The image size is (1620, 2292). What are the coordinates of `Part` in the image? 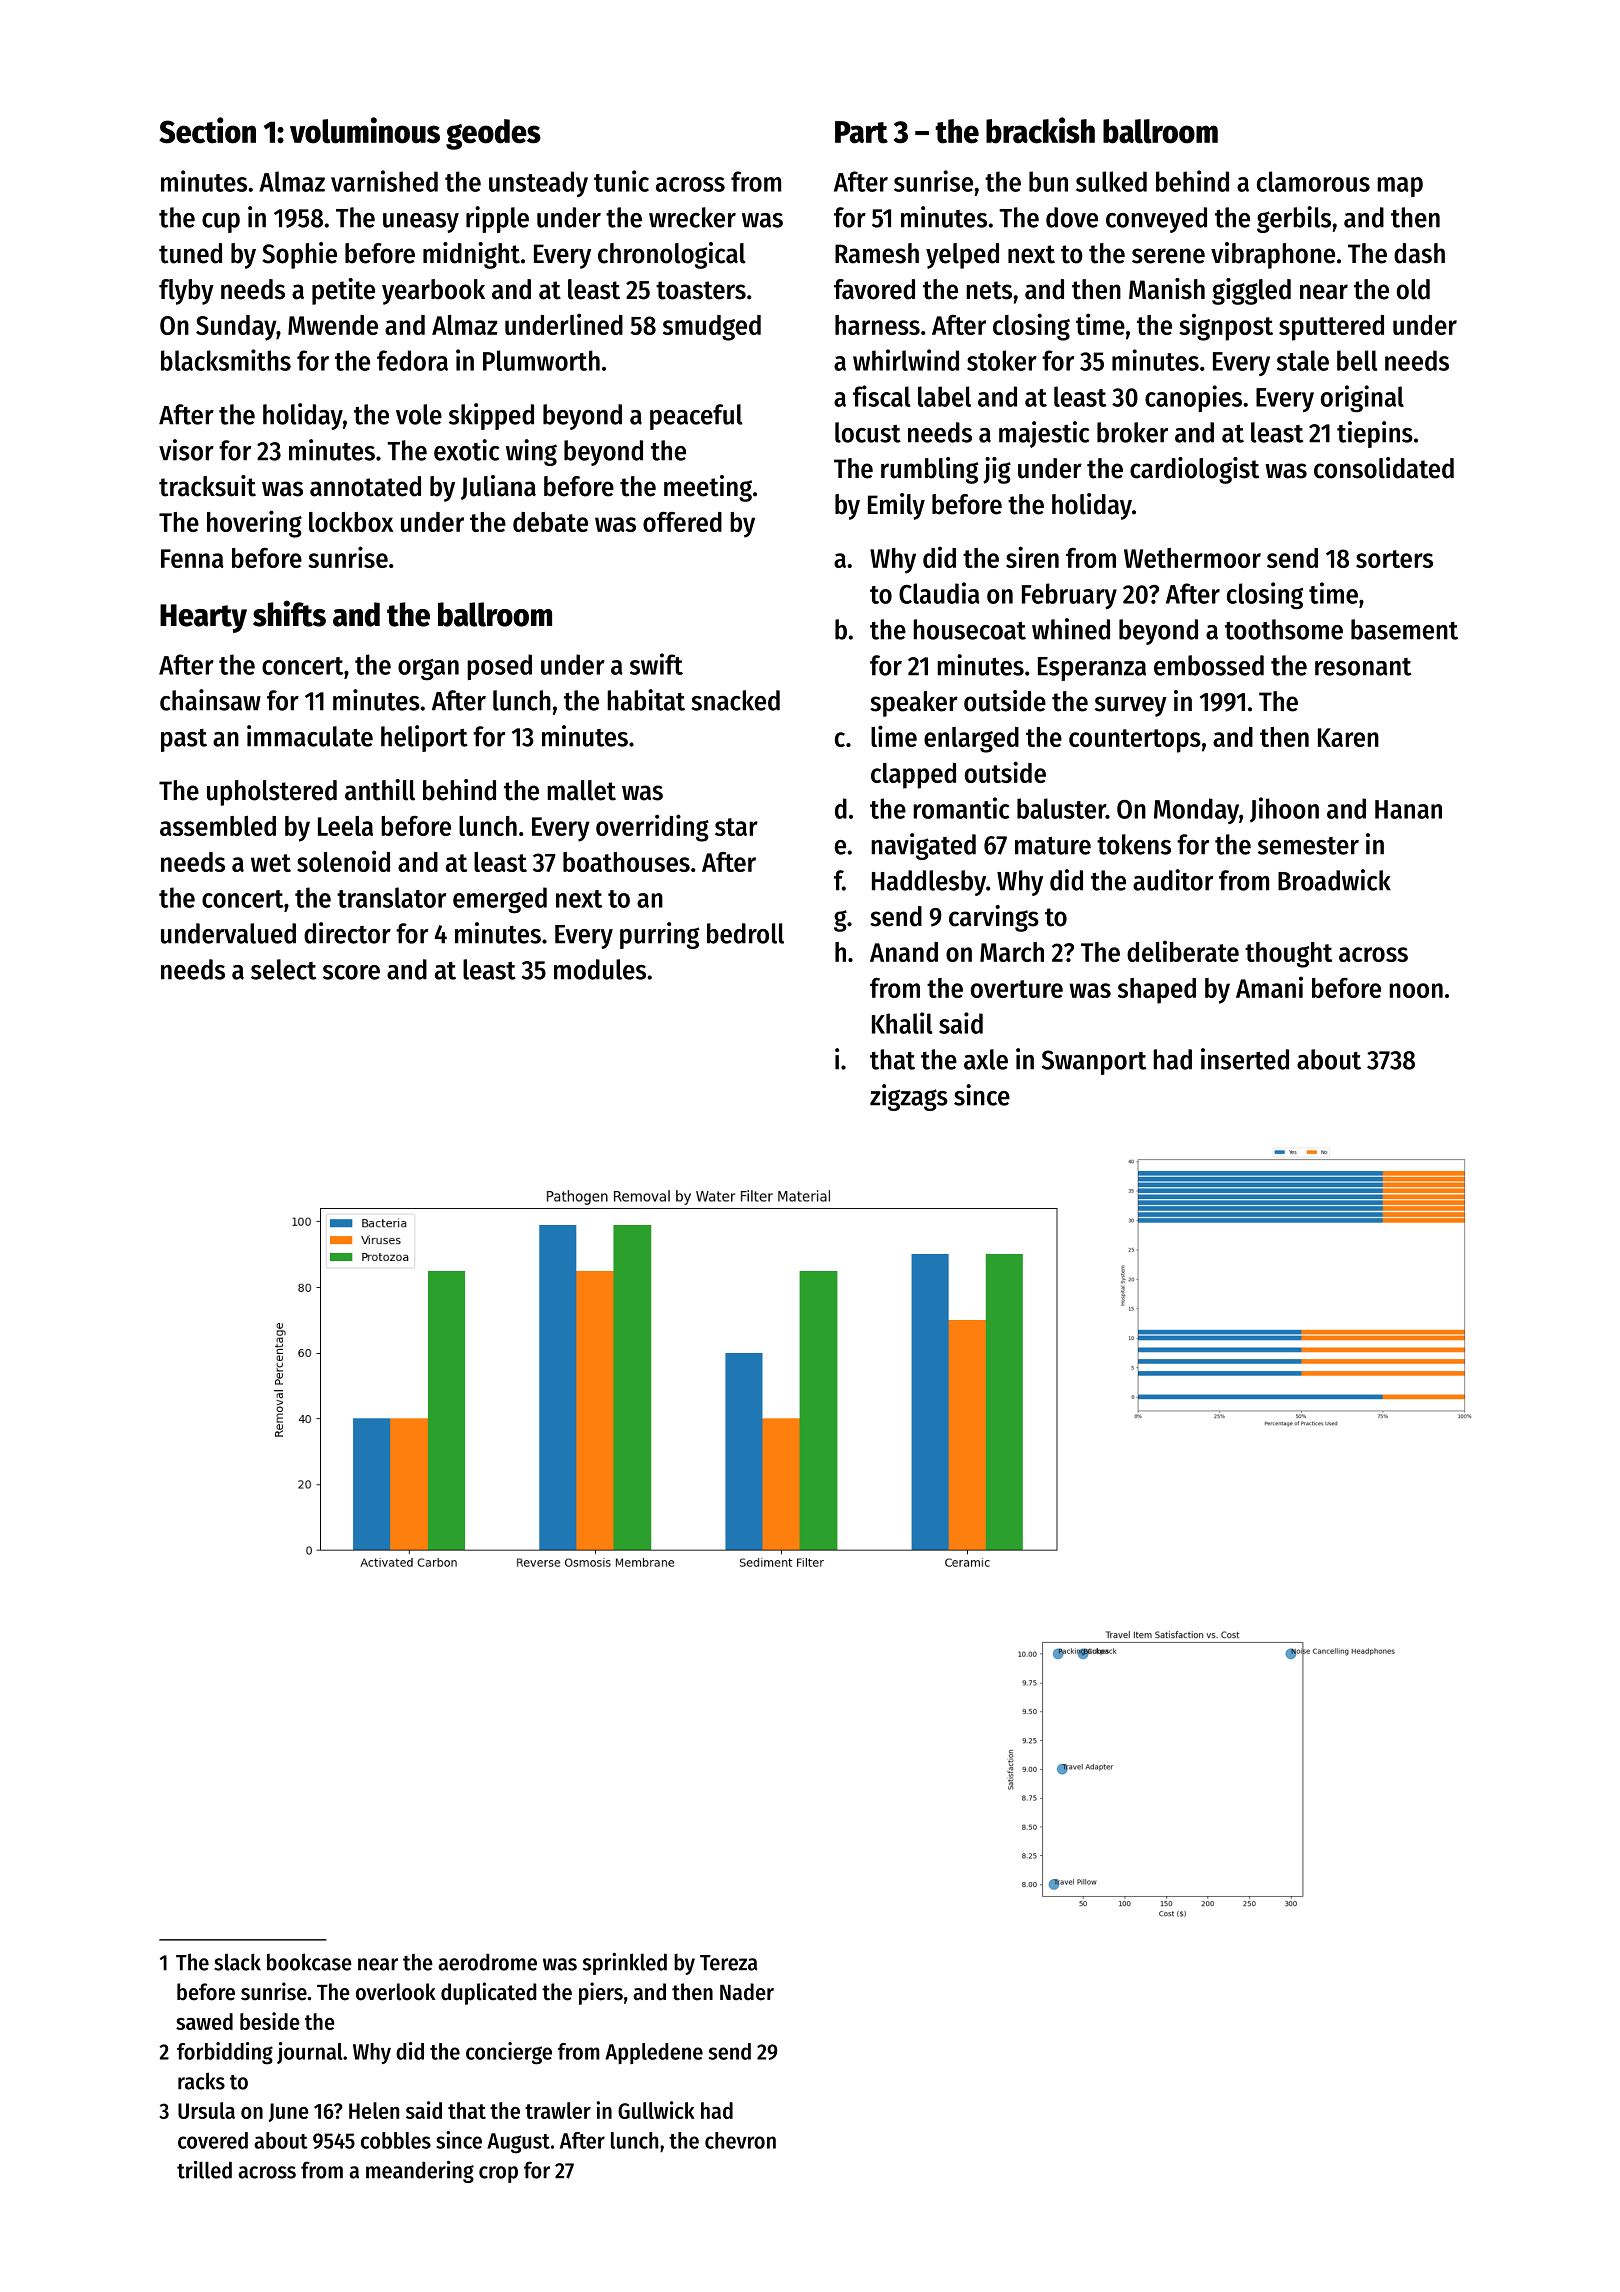 It's located at (861, 132).
